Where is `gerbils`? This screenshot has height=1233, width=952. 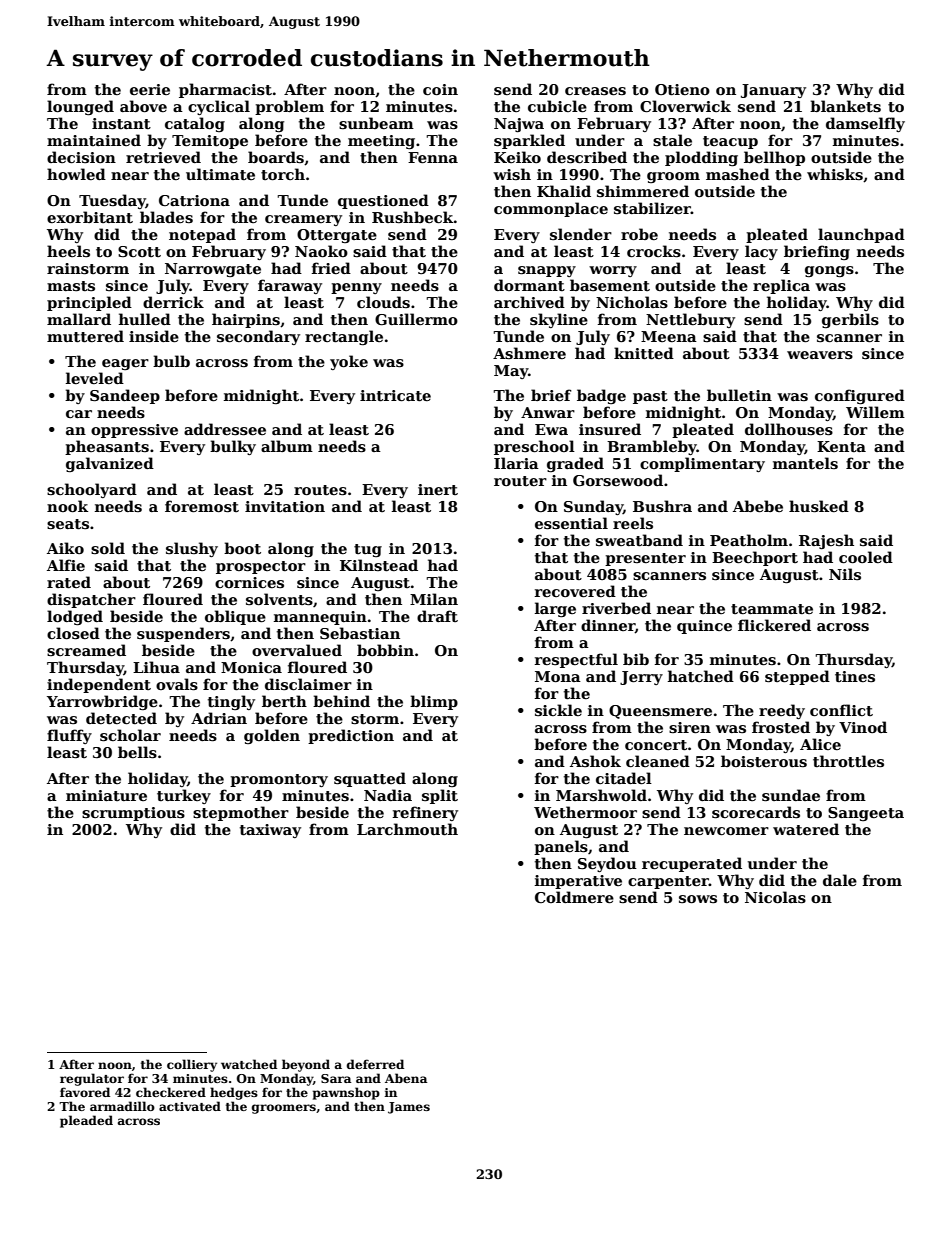 gerbils is located at coordinates (850, 320).
